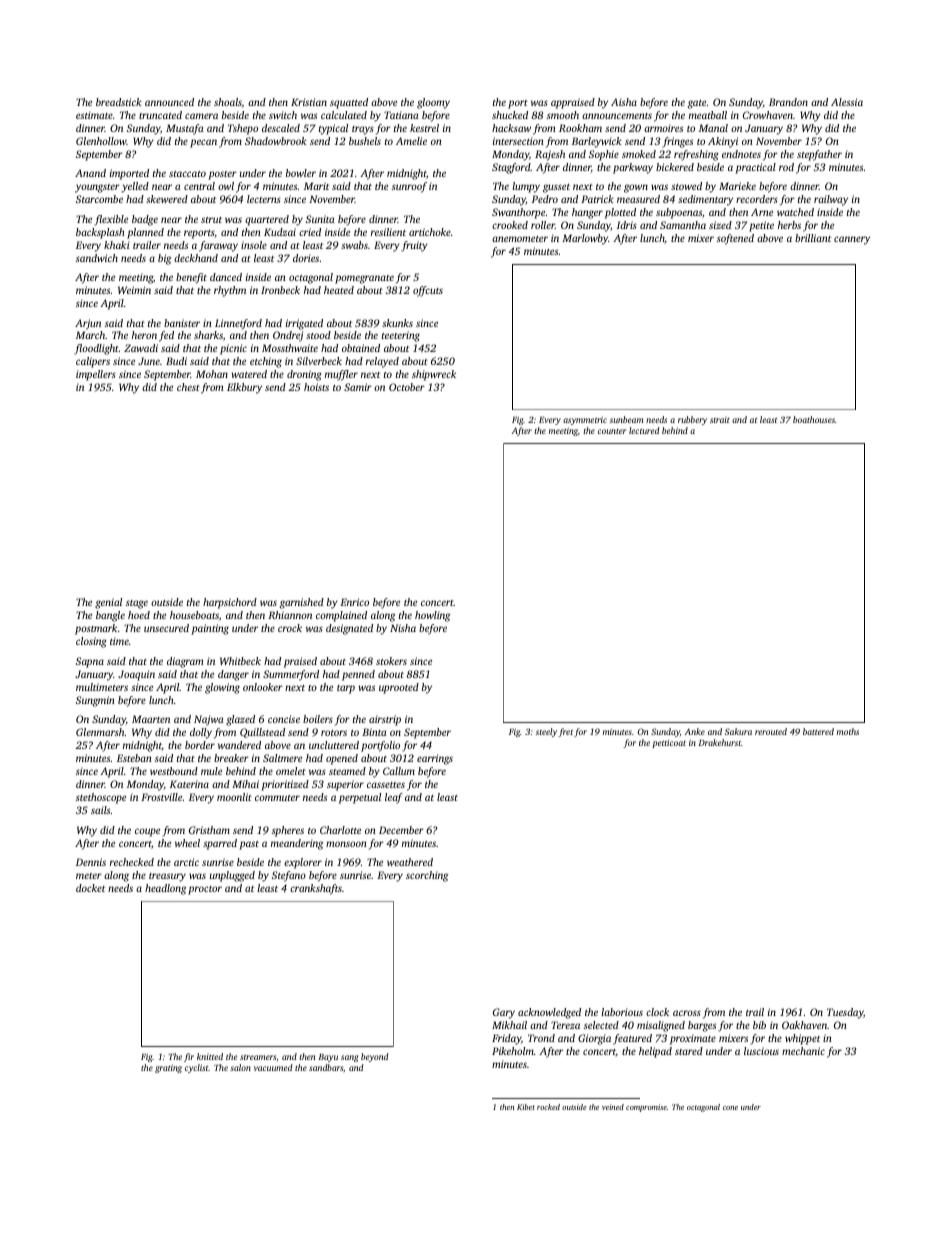 The height and width of the screenshot is (1233, 952). What do you see at coordinates (354, 602) in the screenshot?
I see `Enrico` at bounding box center [354, 602].
